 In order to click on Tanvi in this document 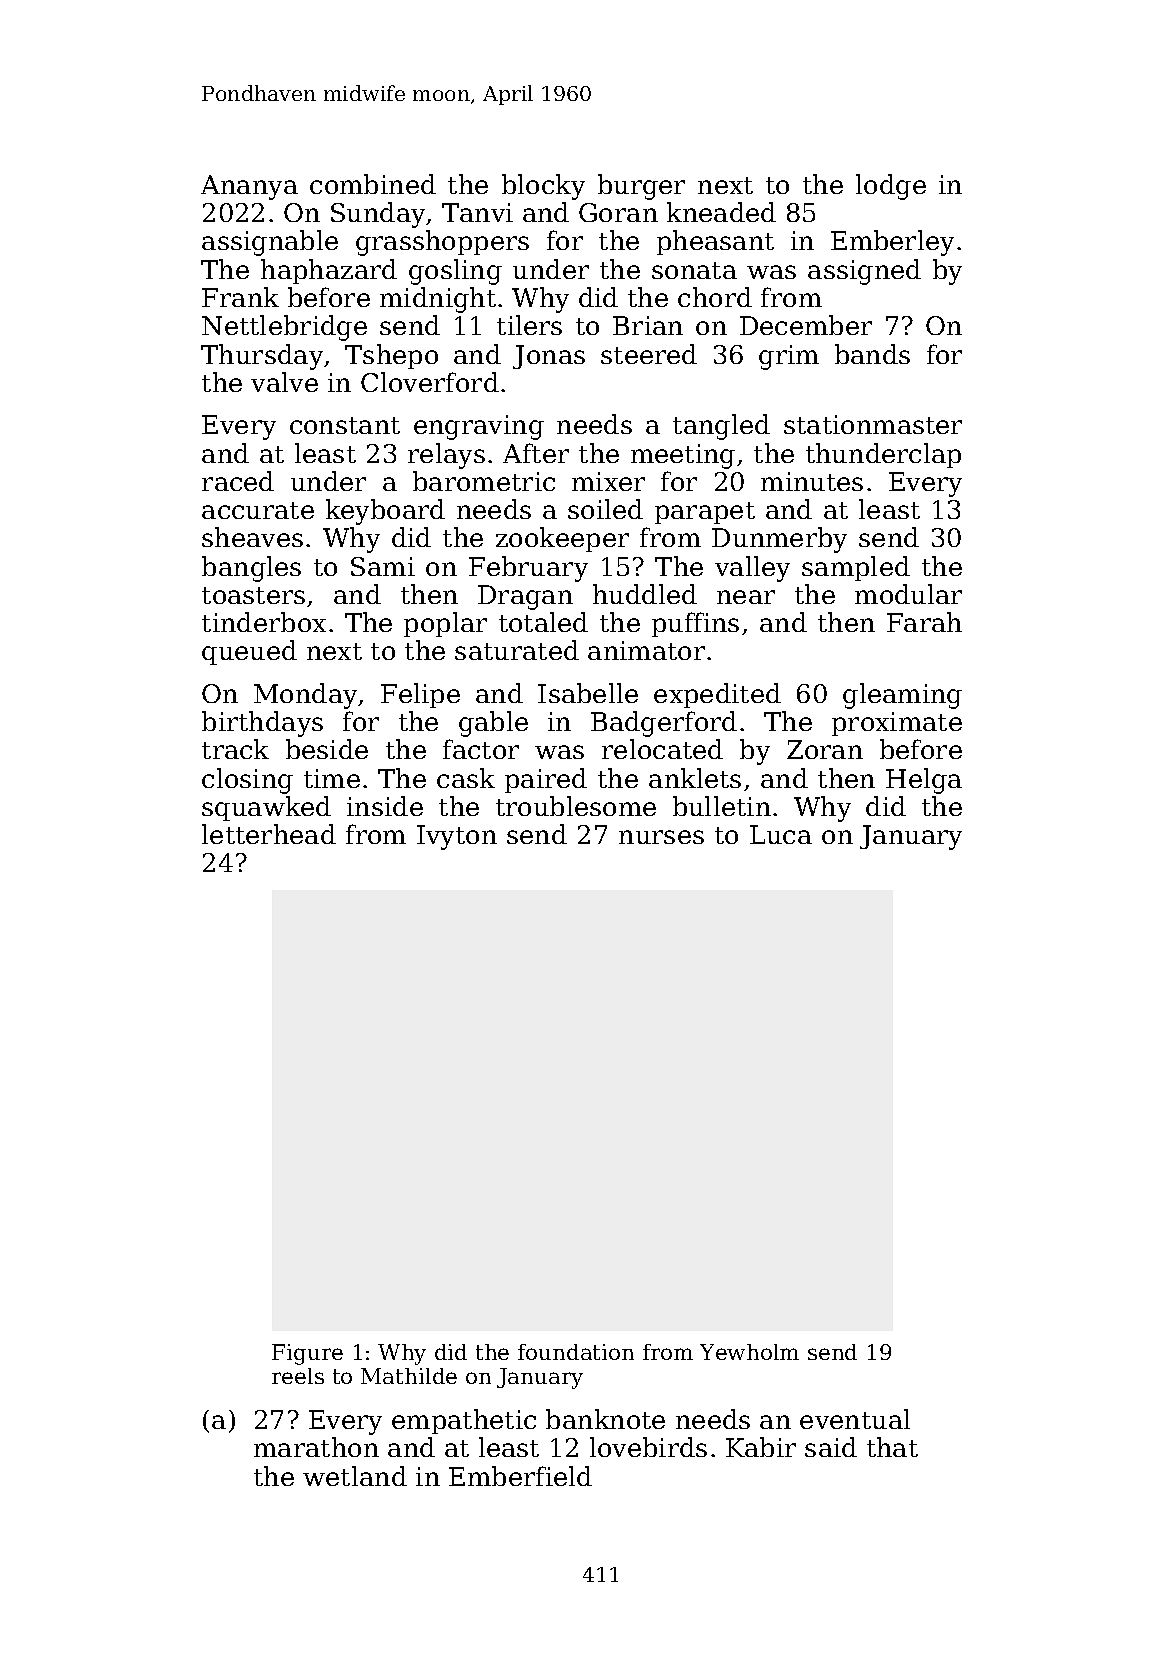, I will do `click(477, 212)`.
